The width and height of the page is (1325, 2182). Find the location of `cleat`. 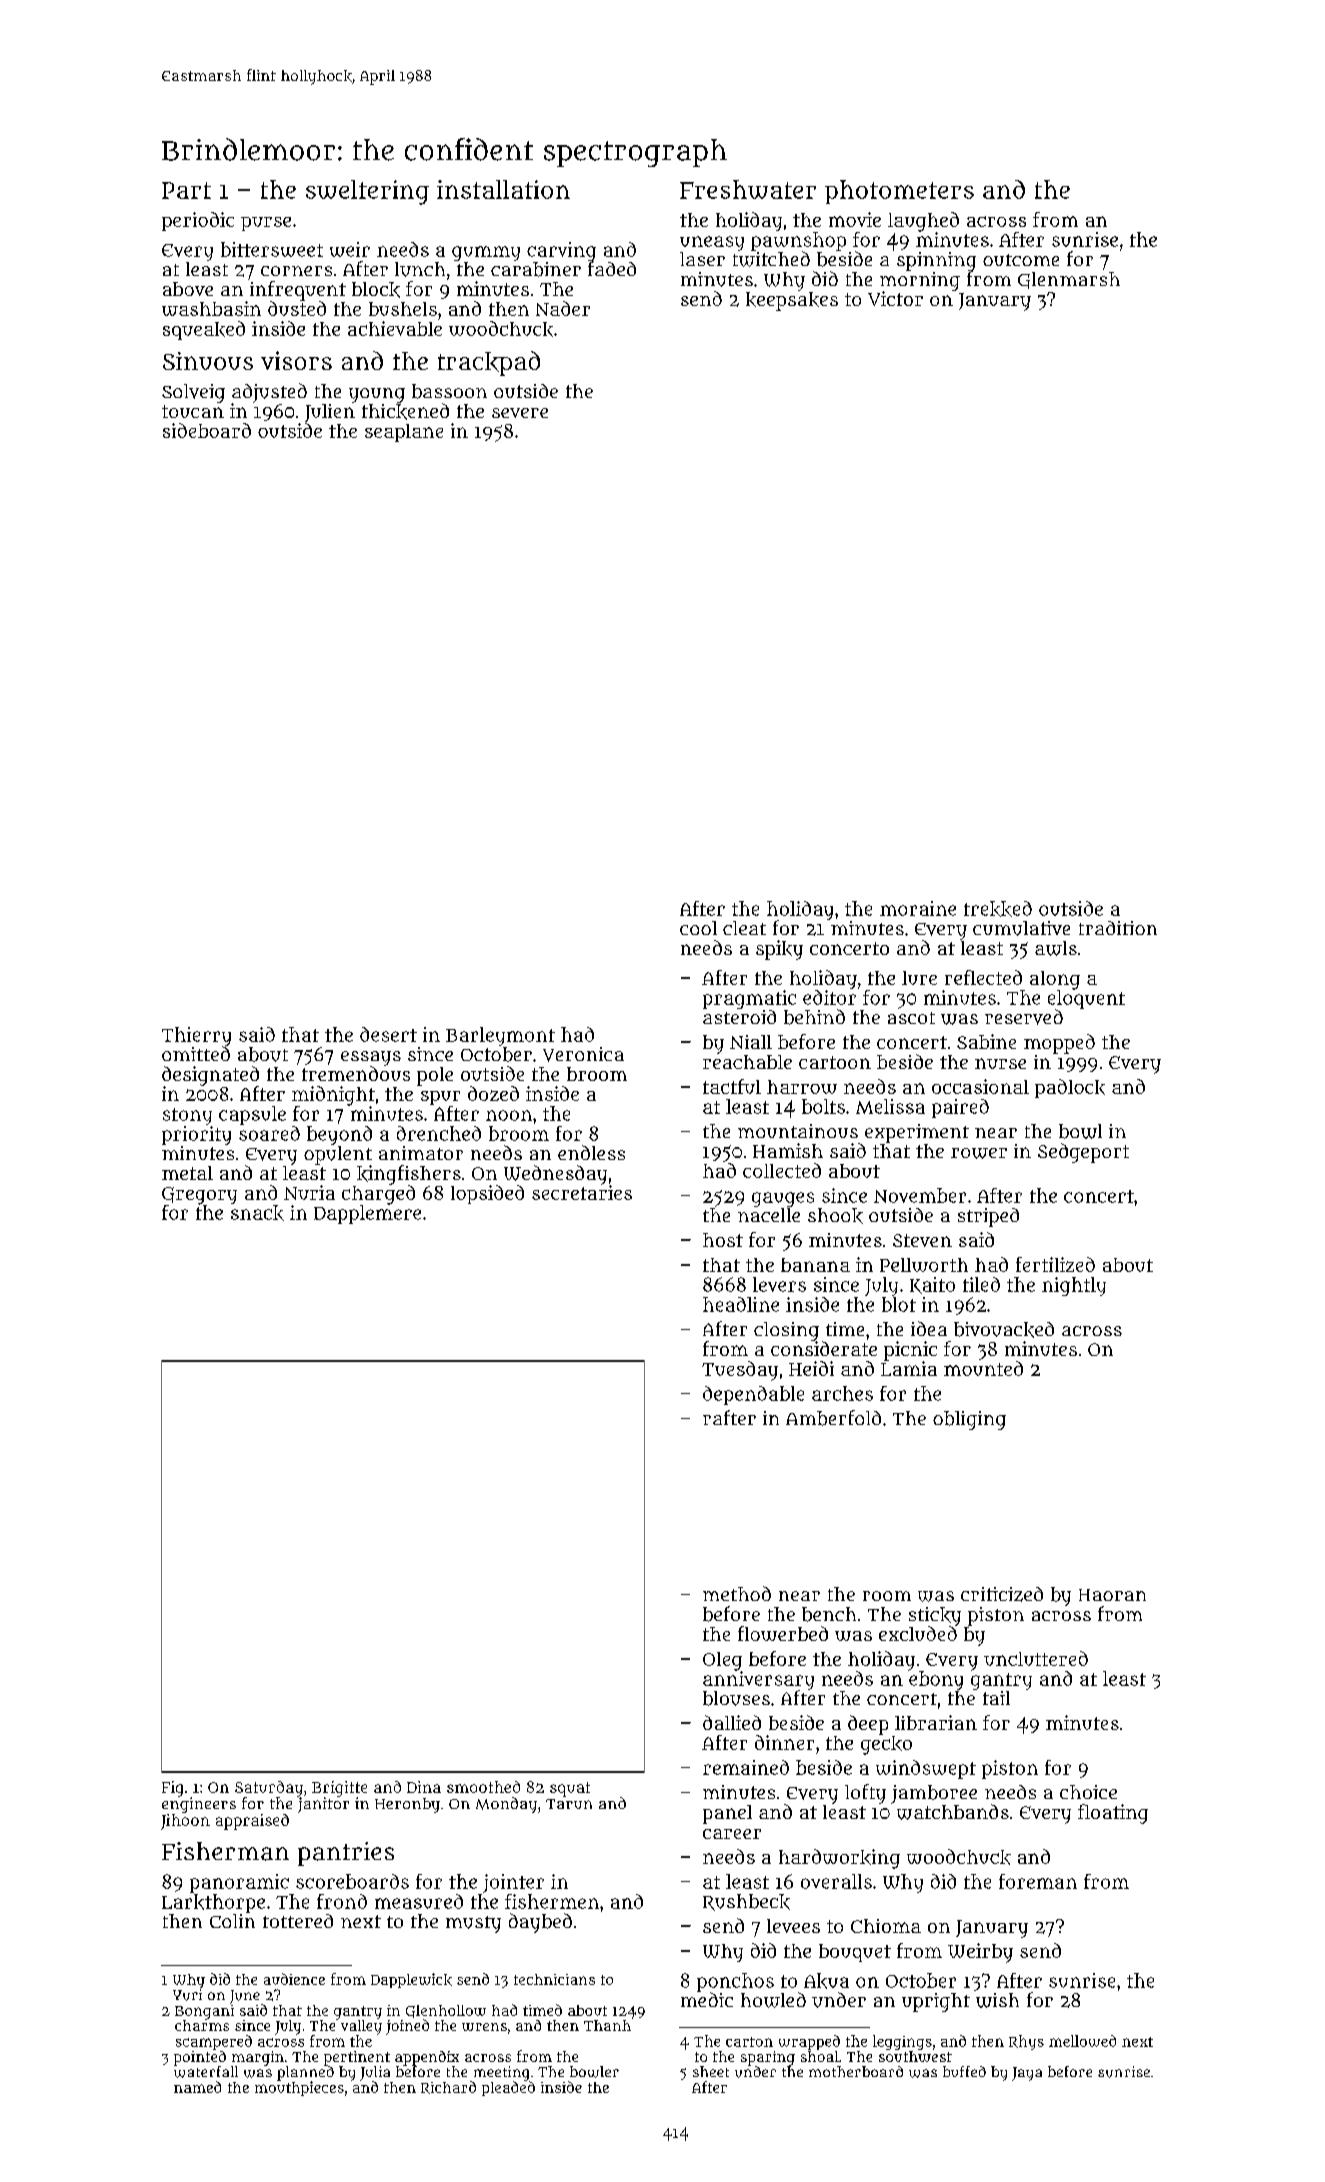

cleat is located at coordinates (744, 928).
